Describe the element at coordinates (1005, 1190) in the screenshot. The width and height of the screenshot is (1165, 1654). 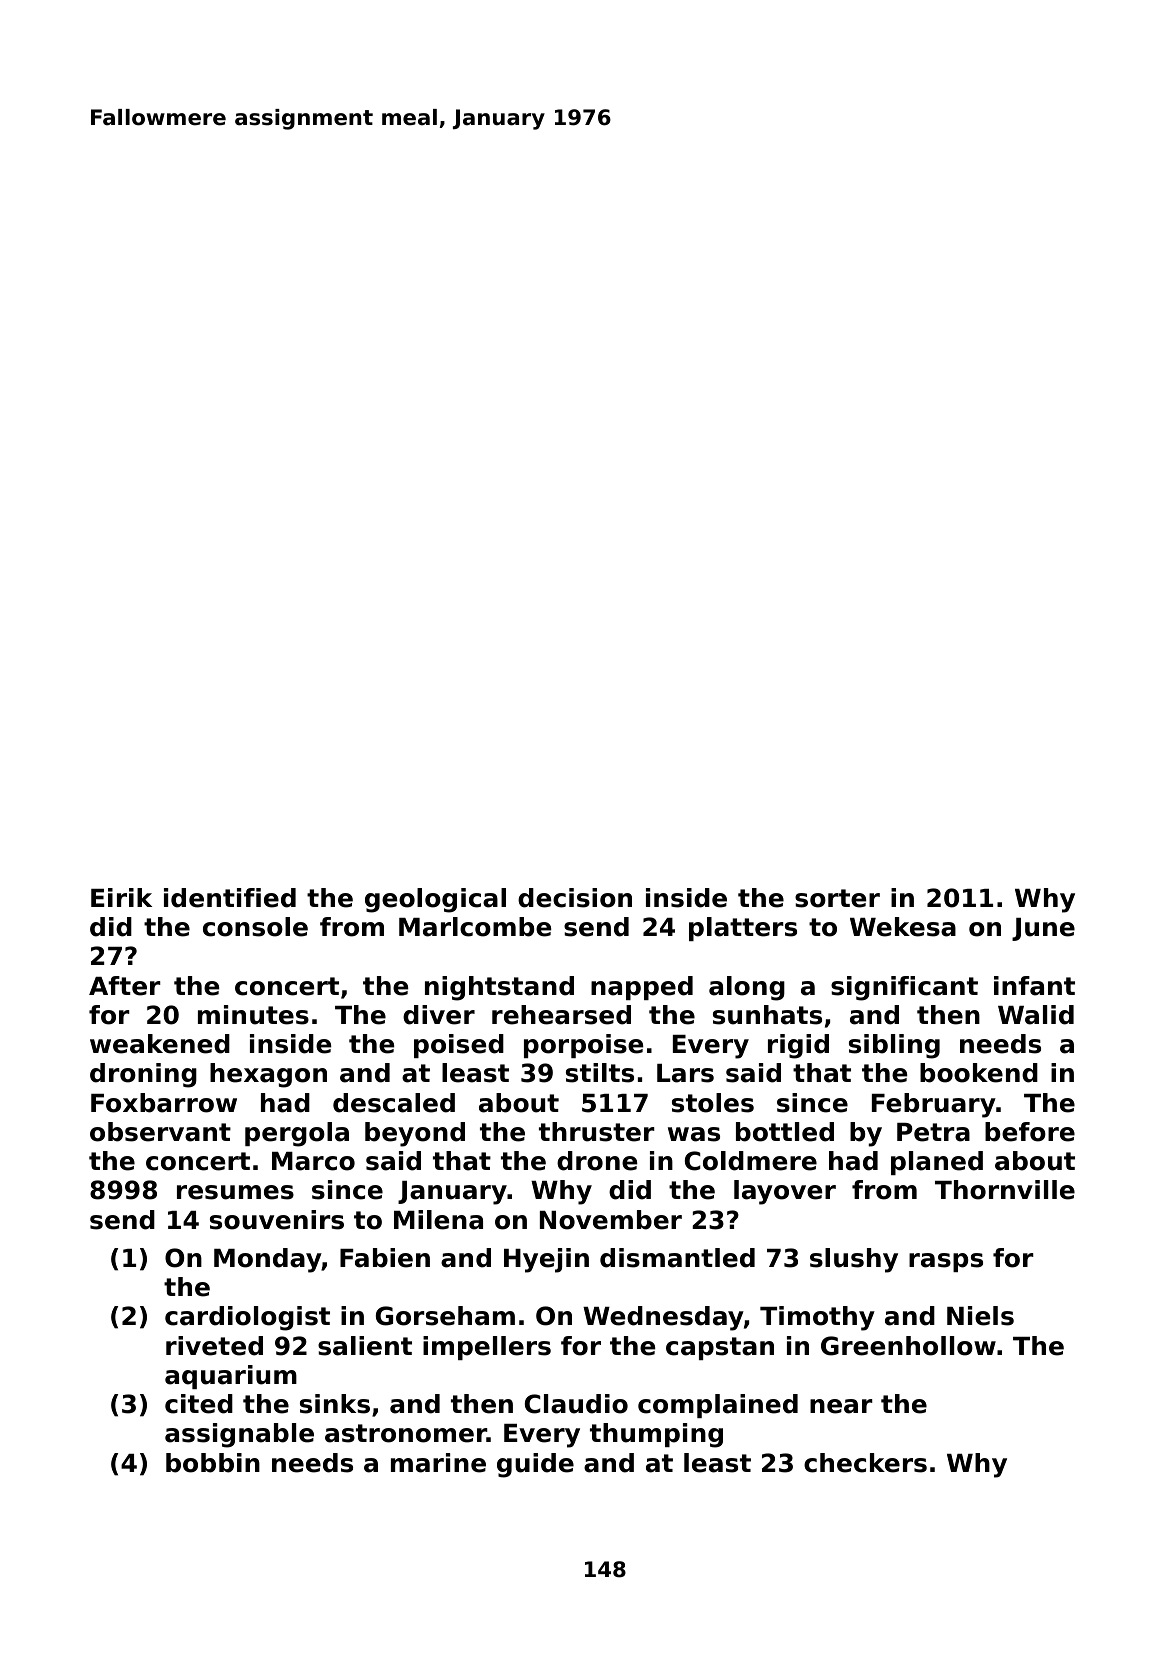
I see `Thornville` at that location.
